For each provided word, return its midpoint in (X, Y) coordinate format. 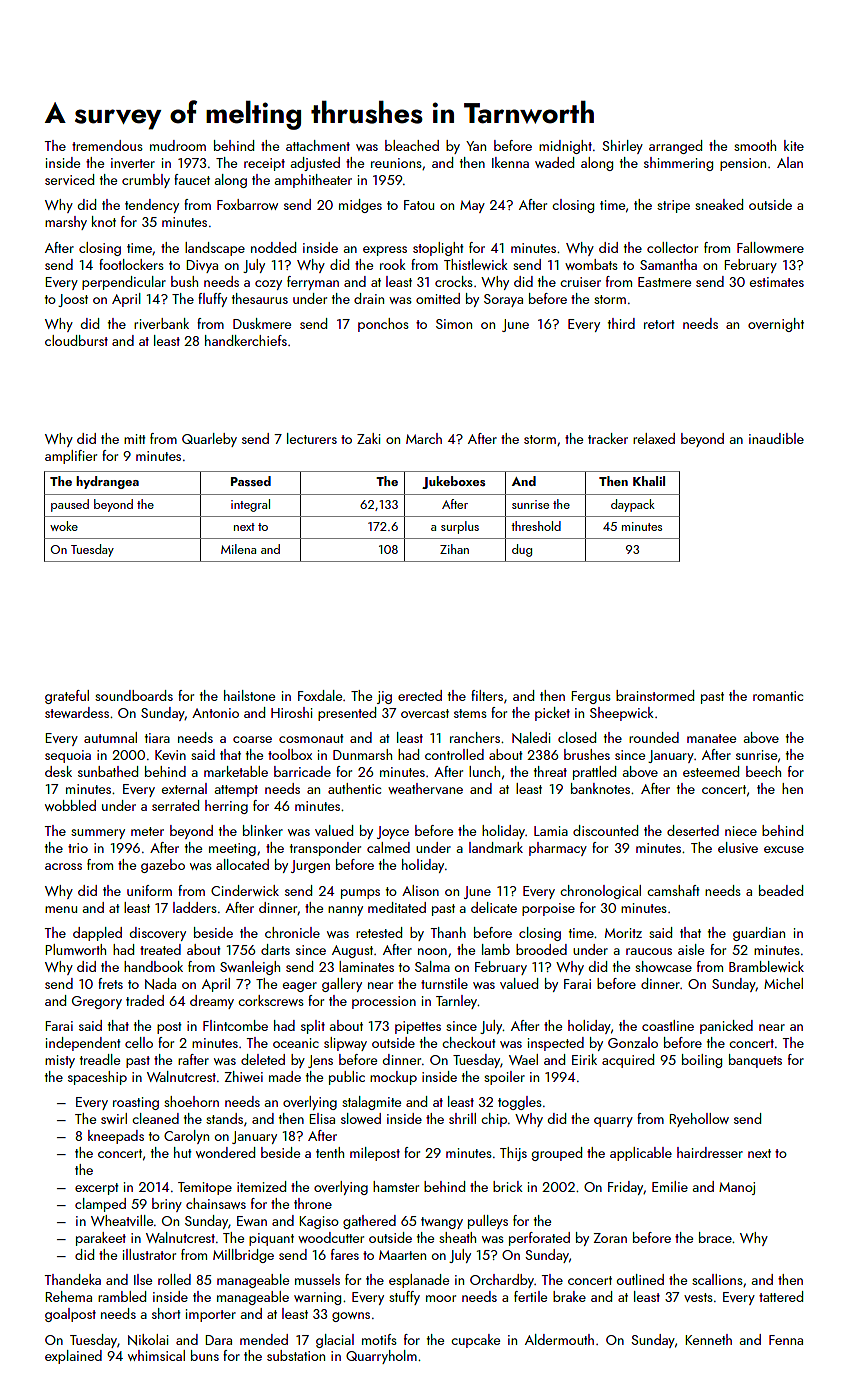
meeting (232, 849)
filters (487, 695)
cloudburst (76, 340)
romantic (778, 696)
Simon (454, 324)
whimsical (156, 1355)
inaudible (776, 438)
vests (698, 1297)
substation (296, 1355)
